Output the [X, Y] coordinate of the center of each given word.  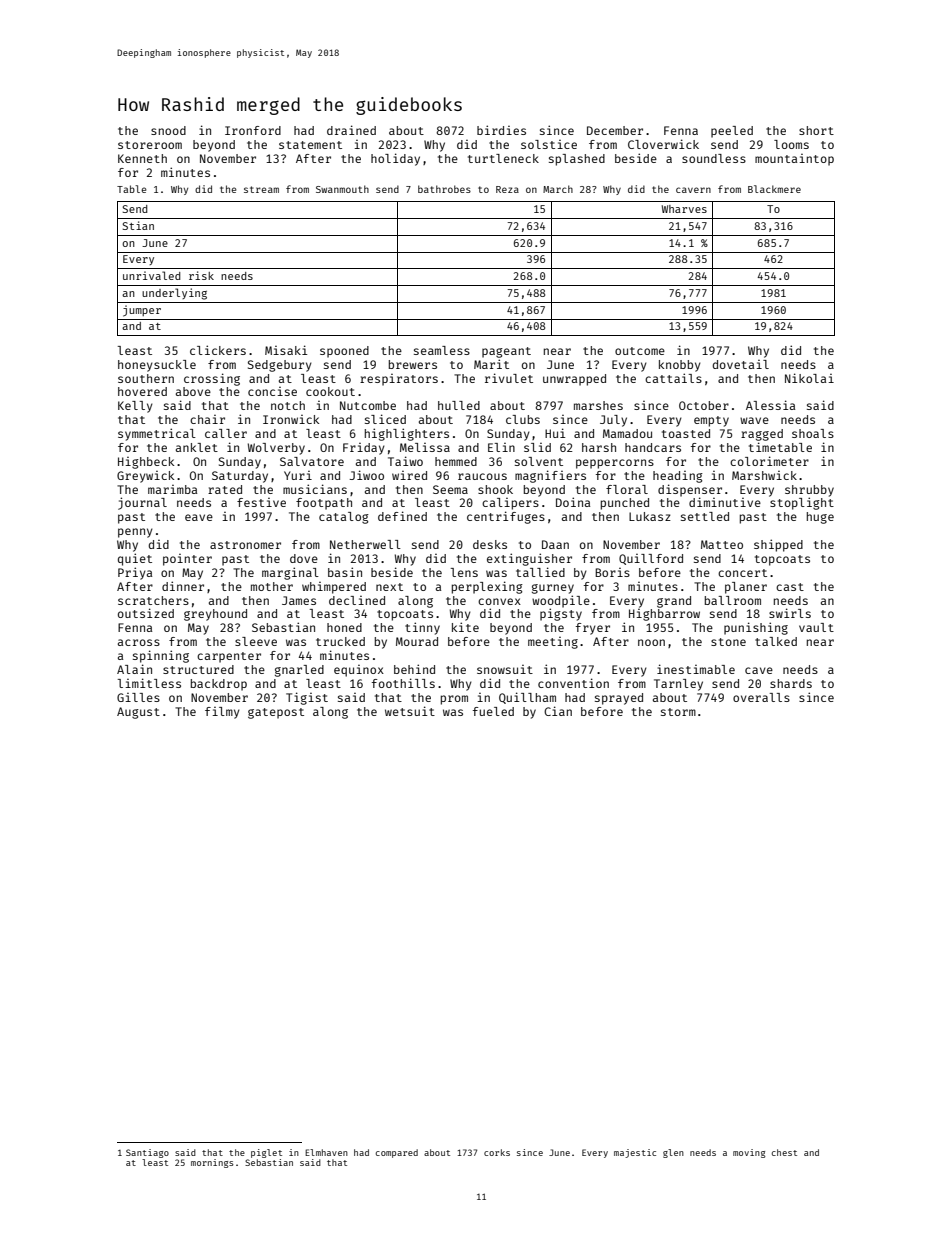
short [816, 130]
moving [749, 1153]
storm [678, 712]
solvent [539, 461]
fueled [493, 711]
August [138, 713]
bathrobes [444, 189]
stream [261, 189]
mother [272, 586]
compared [397, 1153]
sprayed [619, 699]
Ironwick [291, 419]
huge [820, 518]
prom [454, 700]
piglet [266, 1153]
